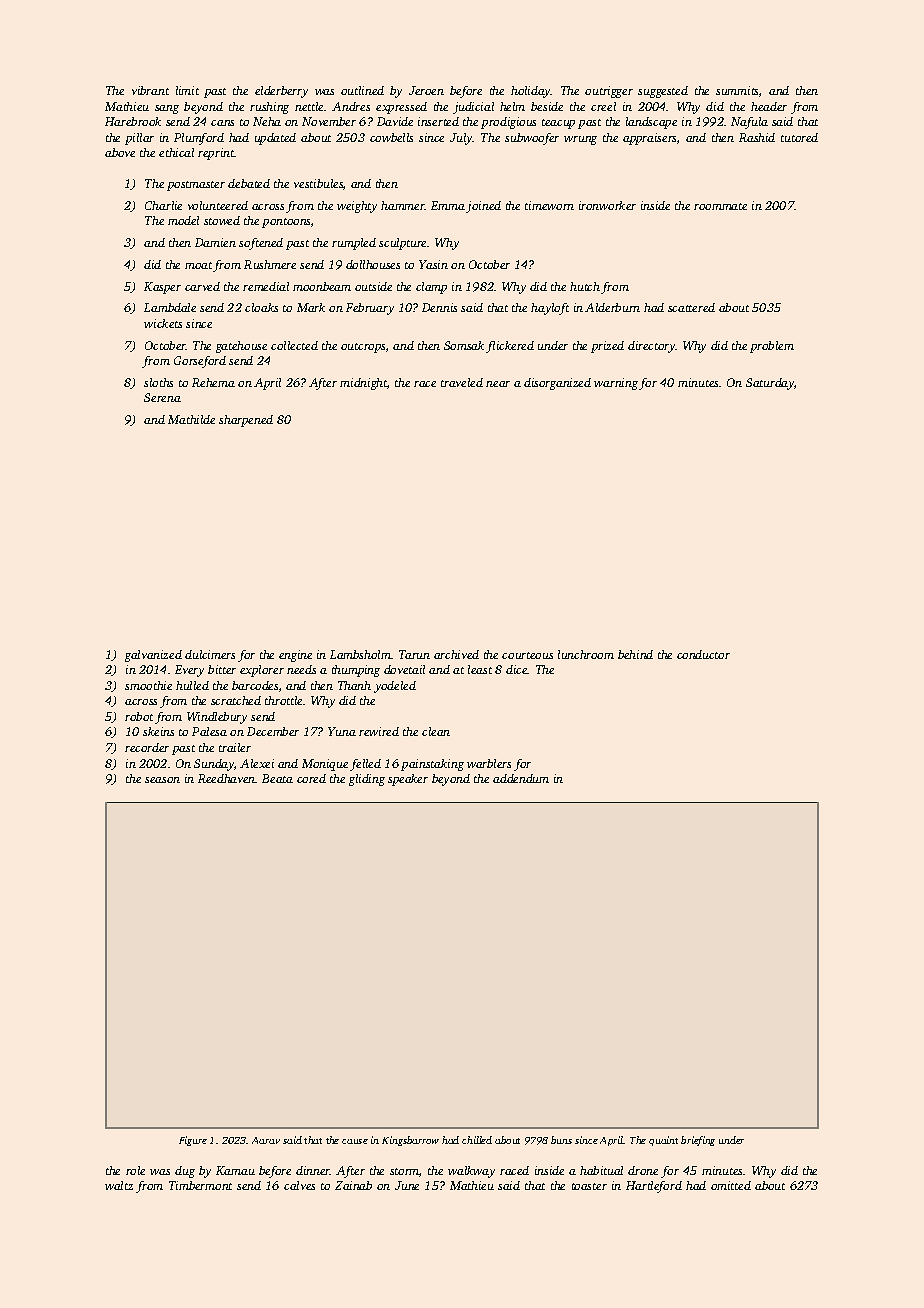  Describe the element at coordinates (150, 90) in the screenshot. I see `vibrant` at that location.
